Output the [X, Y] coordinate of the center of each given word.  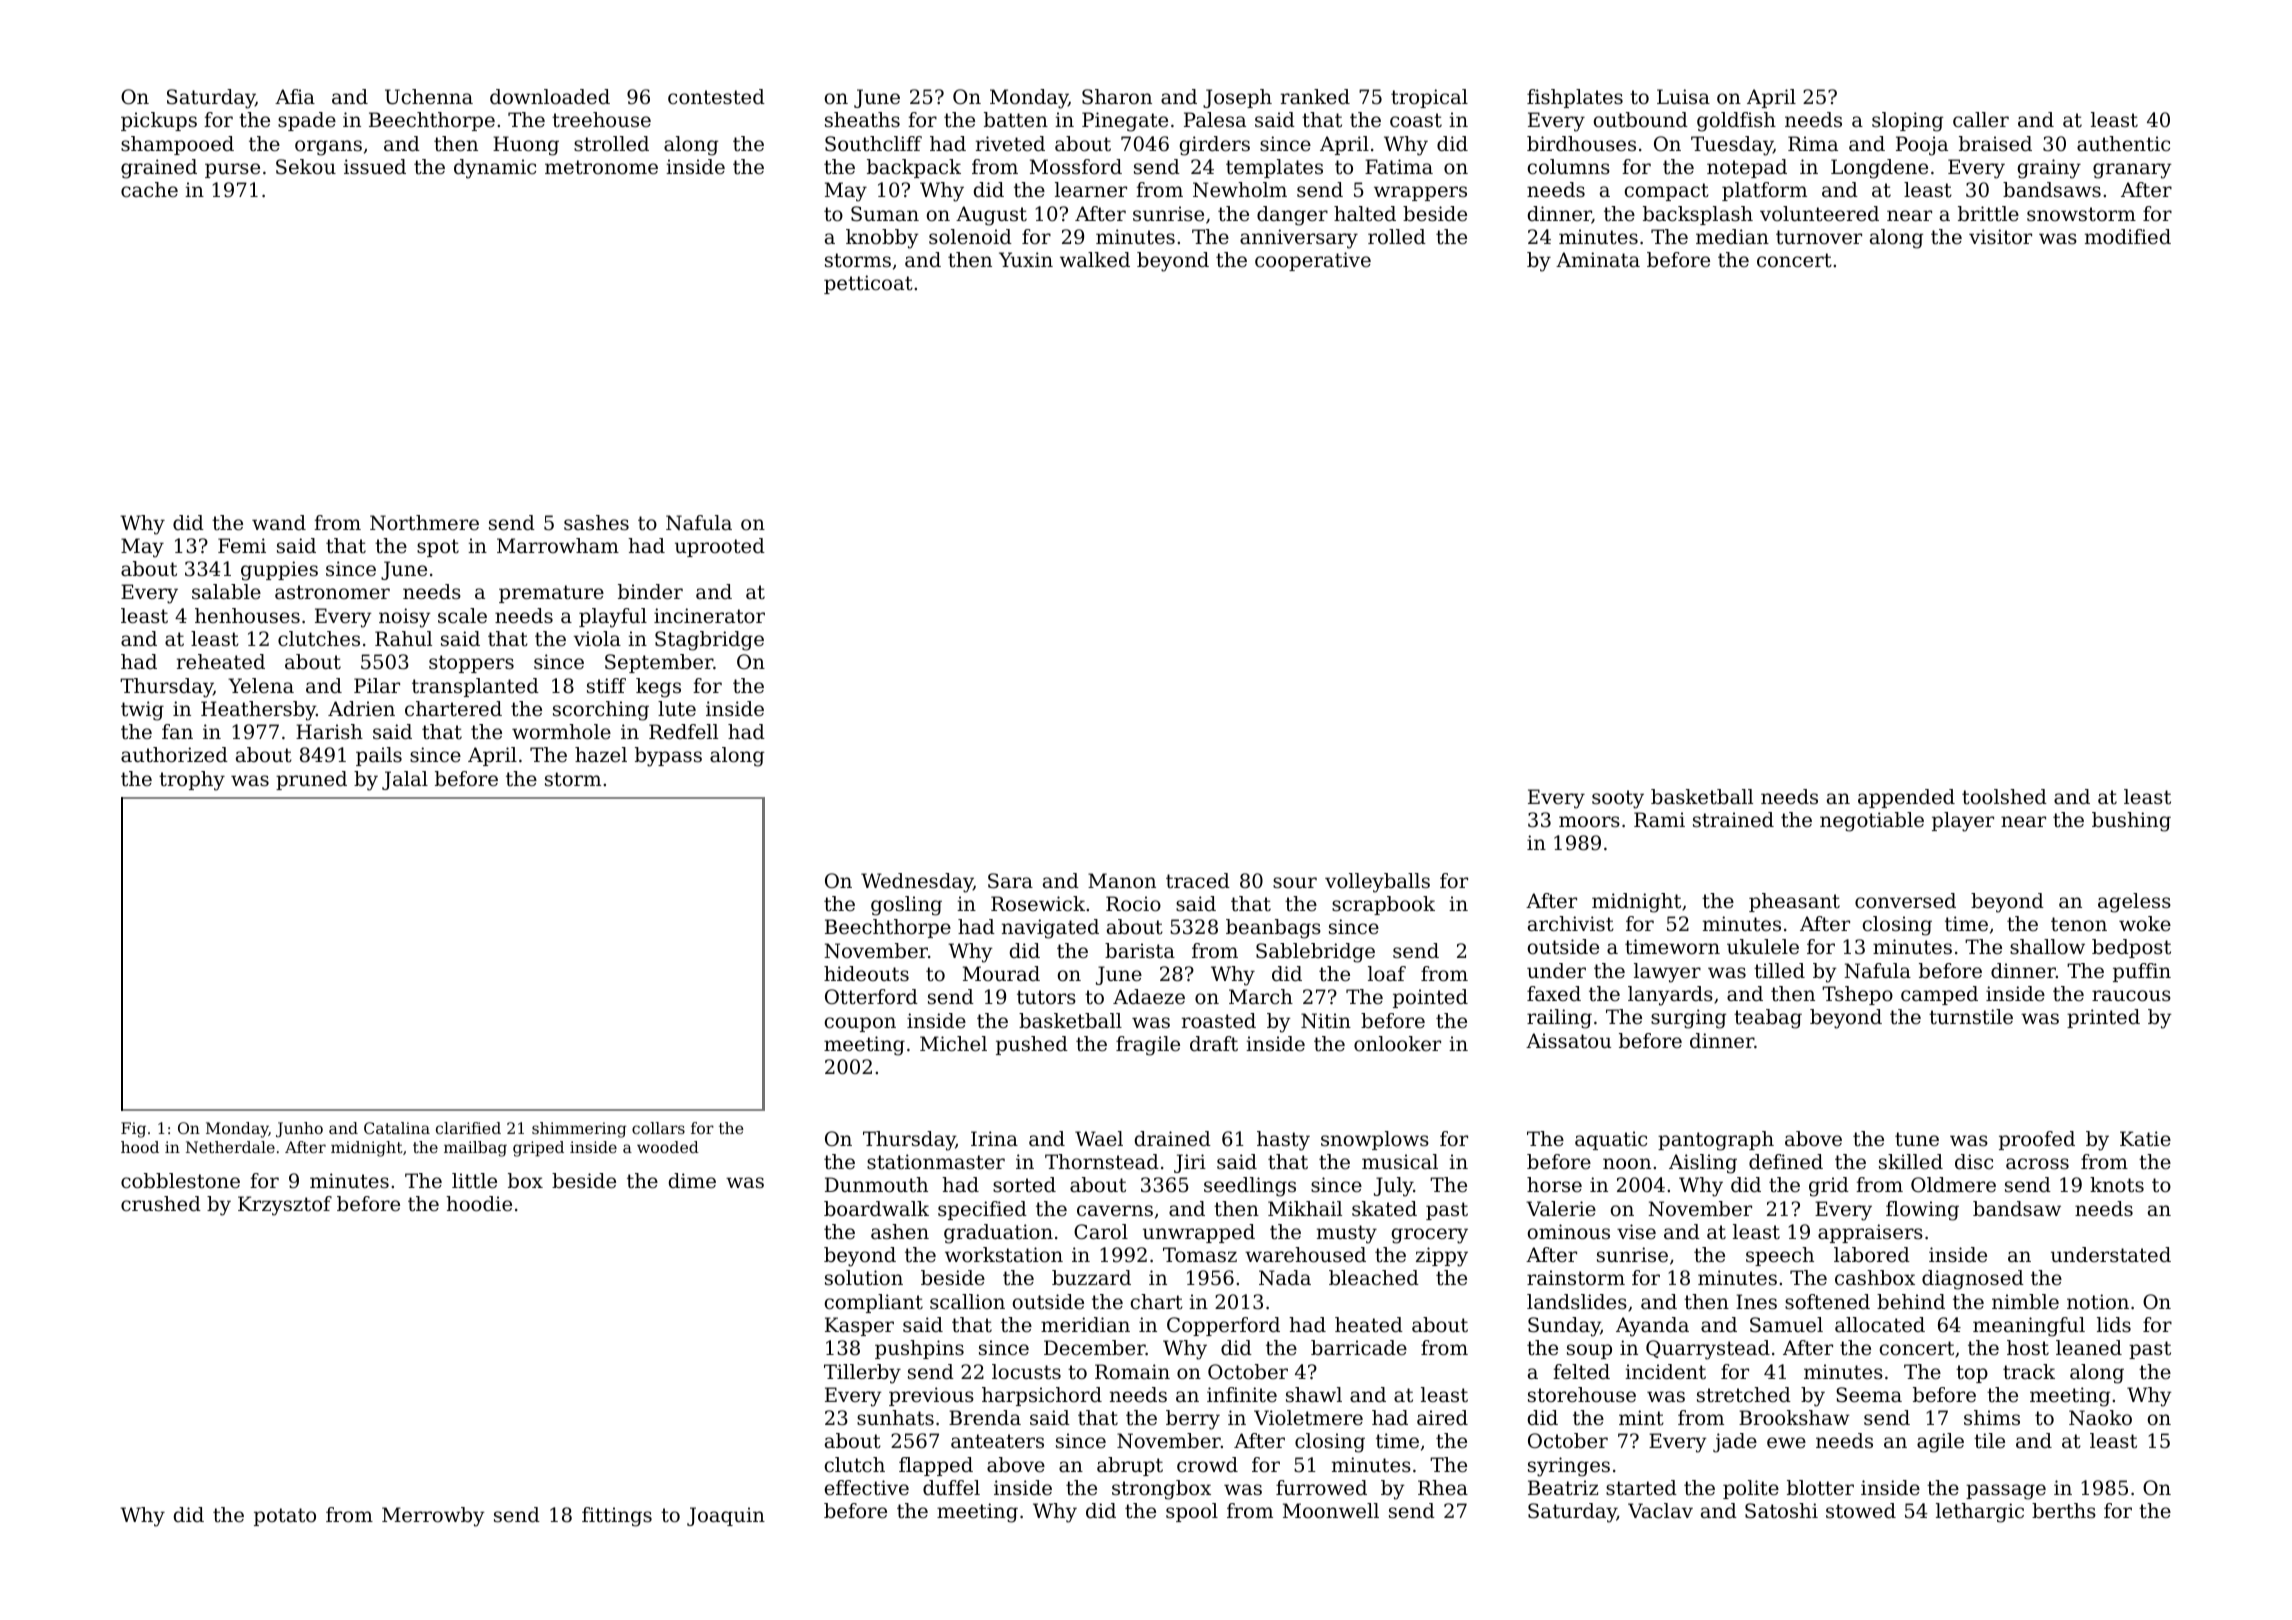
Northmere [424, 523]
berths [2064, 1511]
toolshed [2004, 797]
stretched [1744, 1395]
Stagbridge [709, 641]
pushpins [919, 1349]
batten [1016, 120]
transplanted [475, 687]
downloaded [550, 97]
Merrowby [433, 1517]
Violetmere [1308, 1418]
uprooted [720, 547]
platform [1764, 191]
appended [1906, 798]
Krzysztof [285, 1206]
